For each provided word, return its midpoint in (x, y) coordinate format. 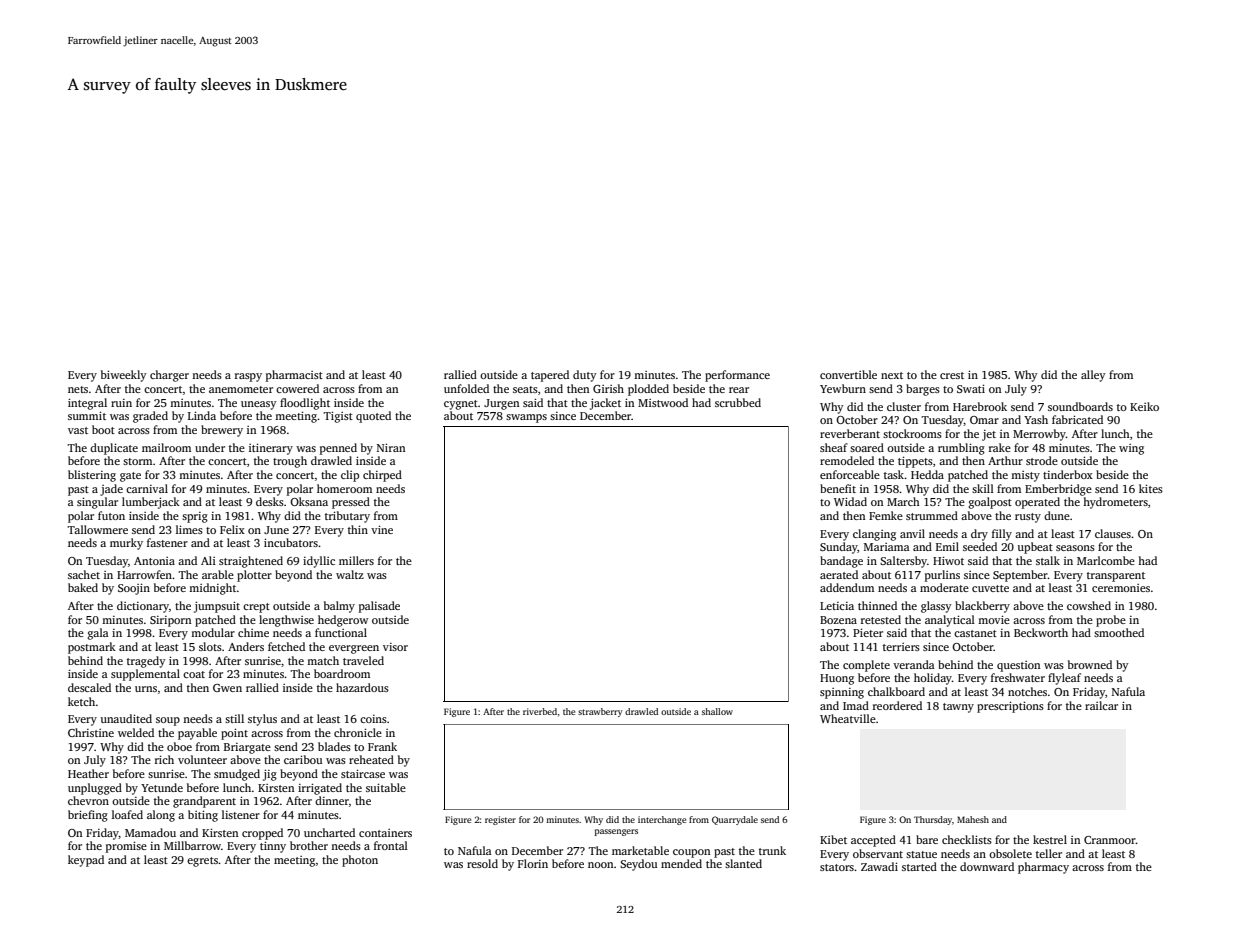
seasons (1075, 548)
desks (270, 501)
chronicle (358, 732)
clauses (1113, 533)
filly (1002, 535)
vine (382, 529)
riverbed (540, 711)
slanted (743, 863)
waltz (350, 574)
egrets (202, 862)
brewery (222, 431)
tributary (347, 517)
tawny (958, 708)
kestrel (1050, 839)
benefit (838, 488)
